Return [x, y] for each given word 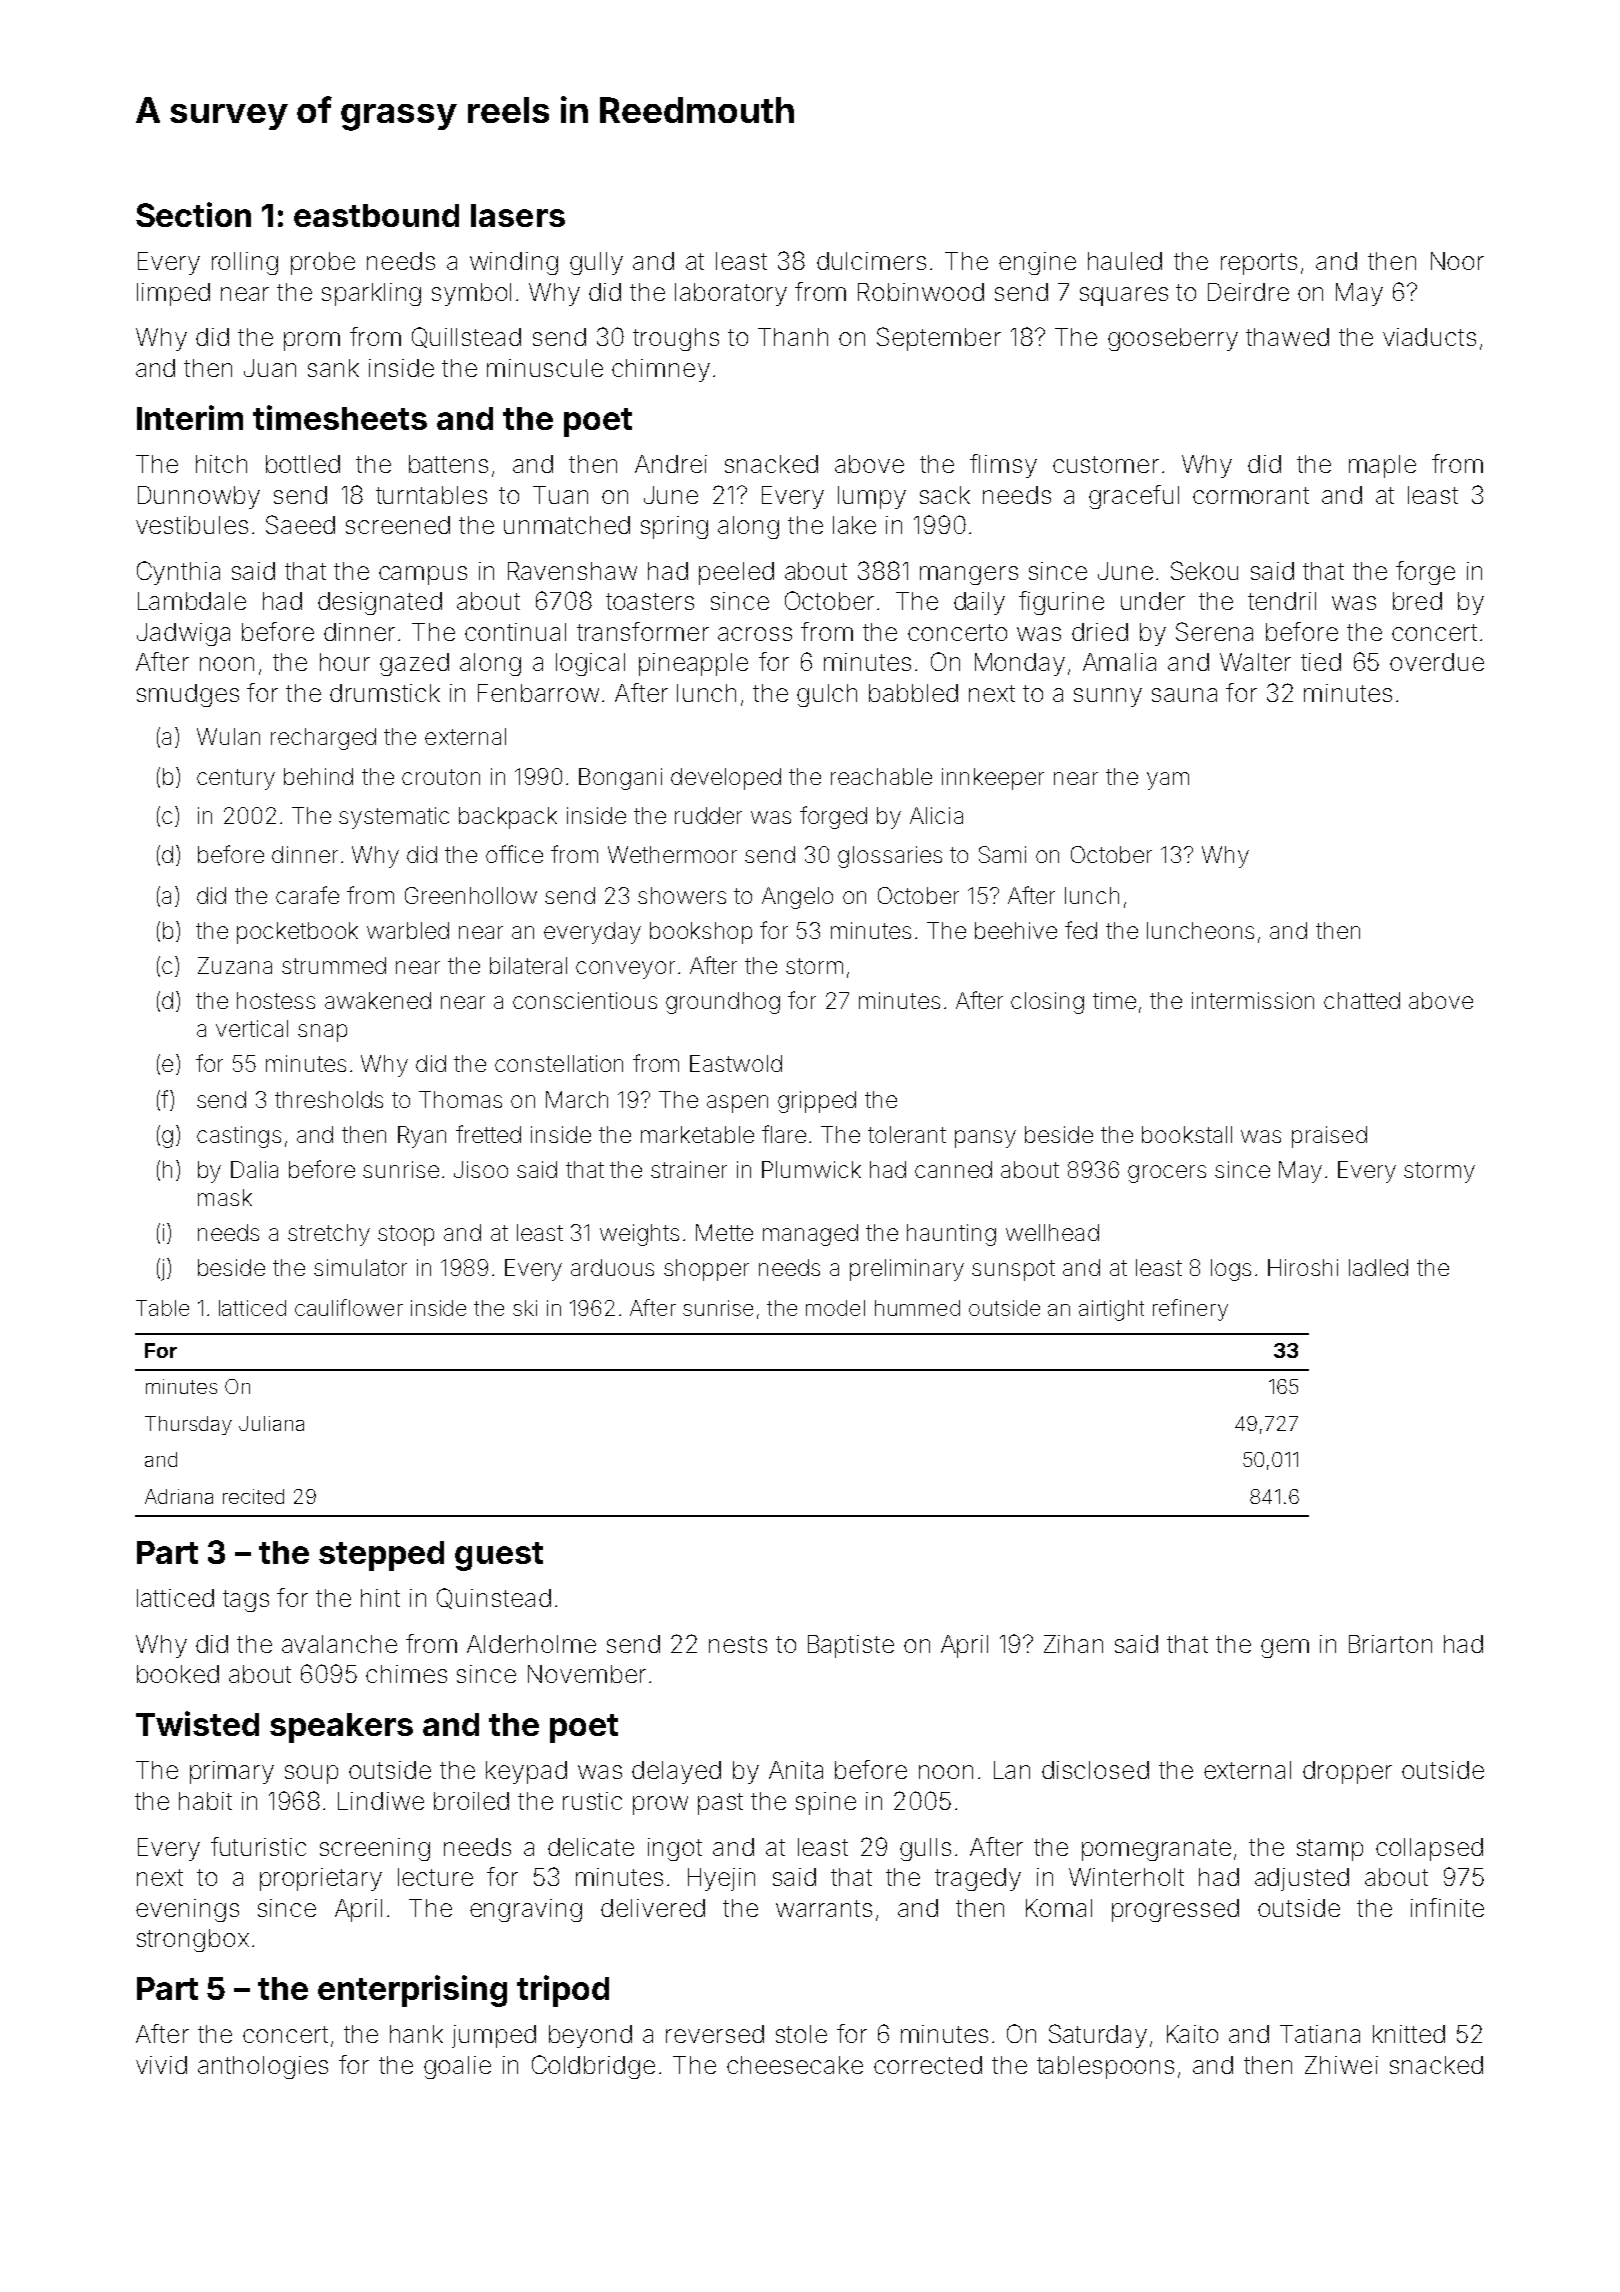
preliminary [907, 1270]
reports [1259, 264]
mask [225, 1197]
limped [173, 294]
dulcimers [871, 261]
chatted [1362, 1000]
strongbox [193, 1940]
